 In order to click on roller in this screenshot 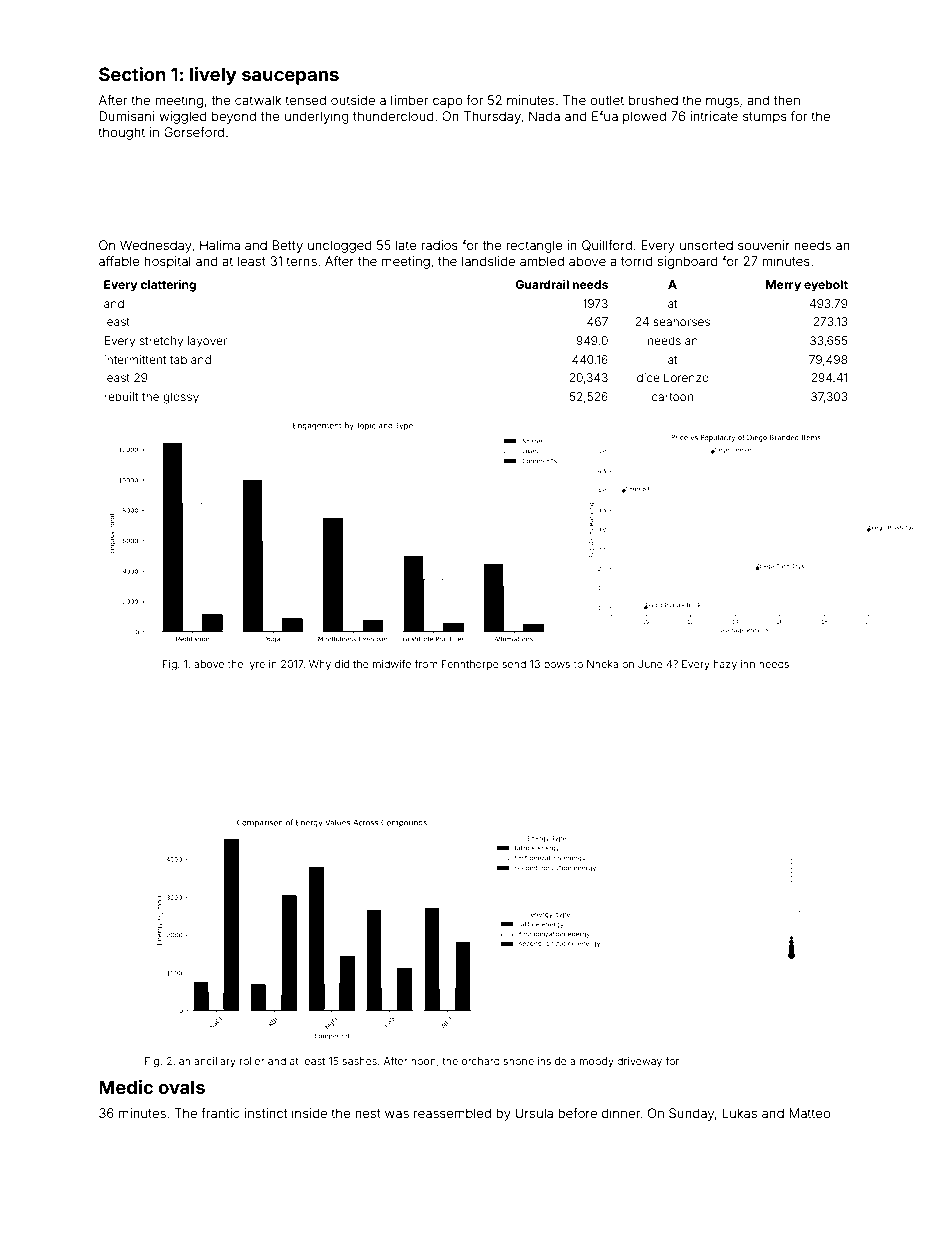, I will do `click(252, 1061)`.
